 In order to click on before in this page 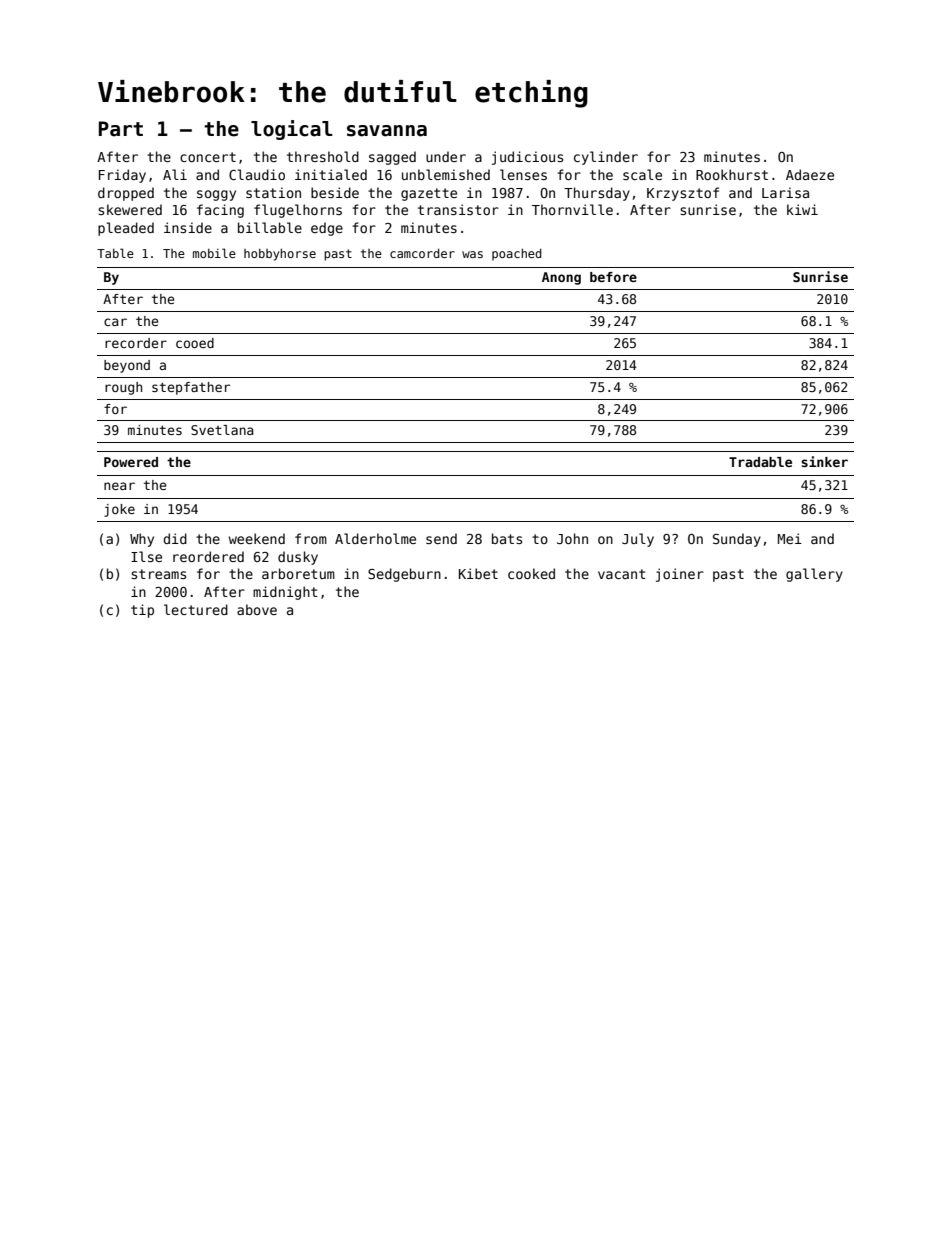, I will do `click(613, 277)`.
